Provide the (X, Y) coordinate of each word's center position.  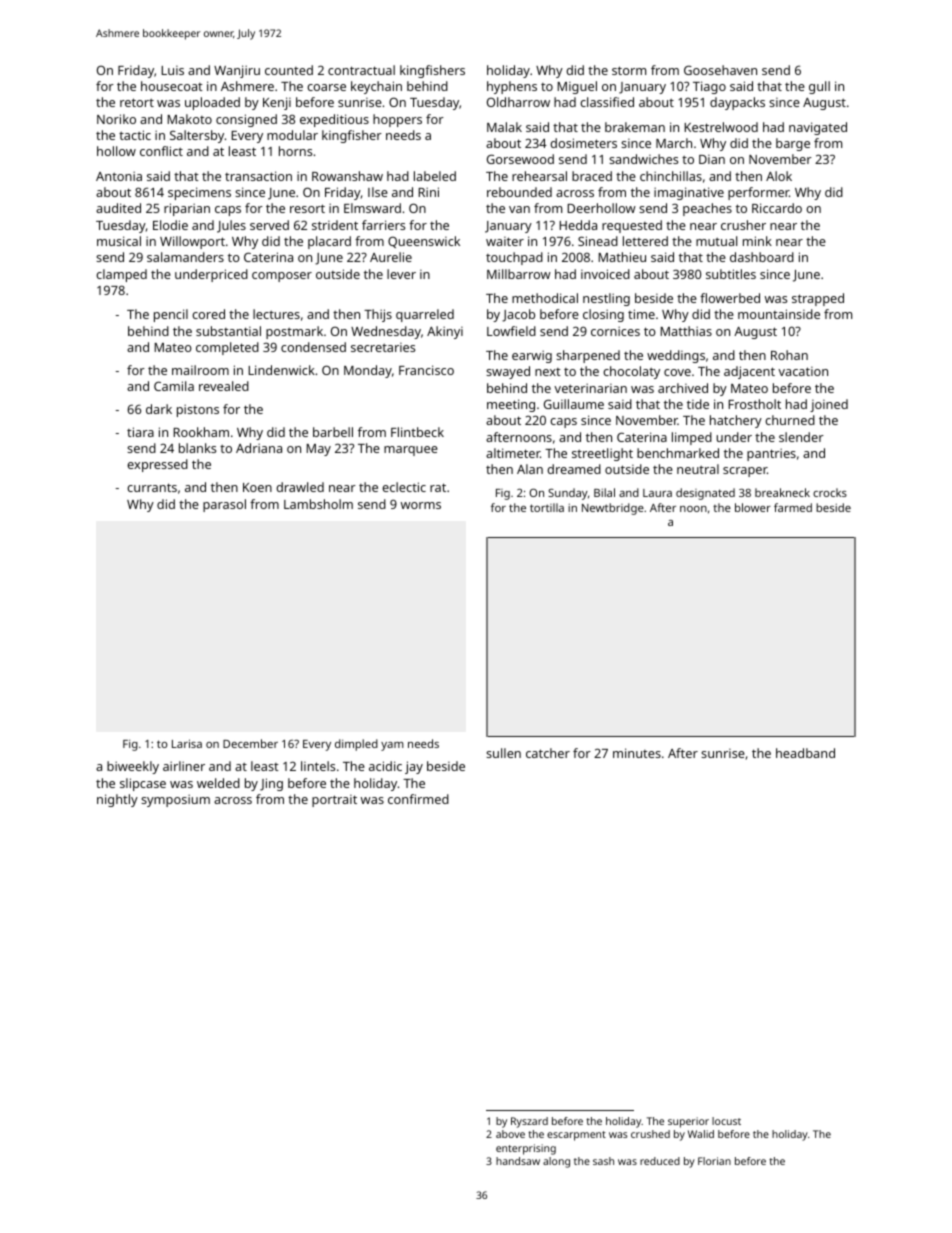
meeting (511, 405)
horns (295, 151)
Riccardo (777, 208)
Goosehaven (720, 70)
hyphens (512, 87)
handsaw (518, 1161)
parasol (224, 505)
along (556, 1162)
